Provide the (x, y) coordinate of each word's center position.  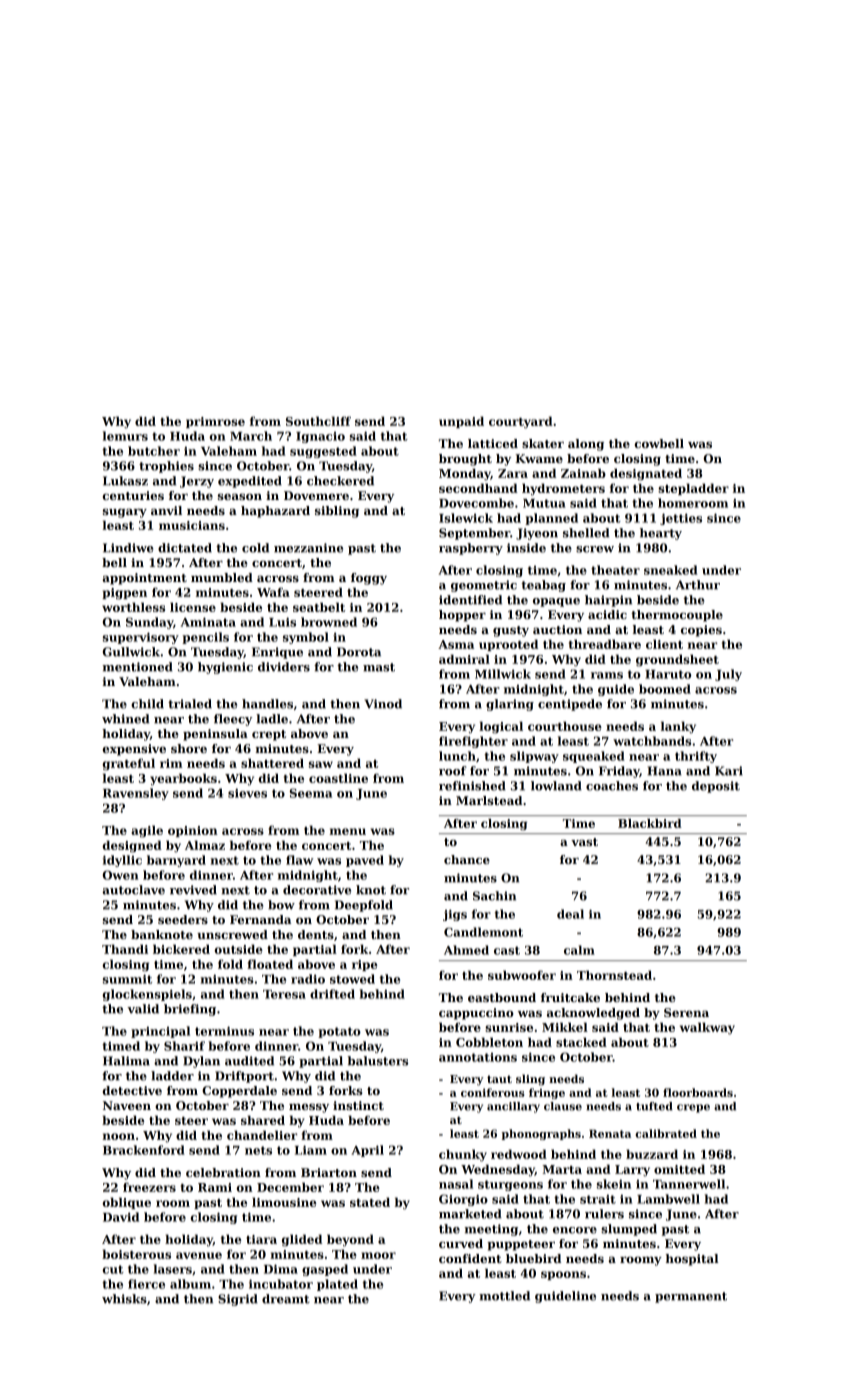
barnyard (176, 861)
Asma (456, 644)
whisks (124, 1299)
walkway (707, 1028)
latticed (493, 443)
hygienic (225, 668)
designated (646, 474)
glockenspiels (147, 995)
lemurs (125, 436)
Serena (686, 1012)
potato (339, 1032)
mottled (504, 1296)
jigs (455, 915)
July (728, 675)
